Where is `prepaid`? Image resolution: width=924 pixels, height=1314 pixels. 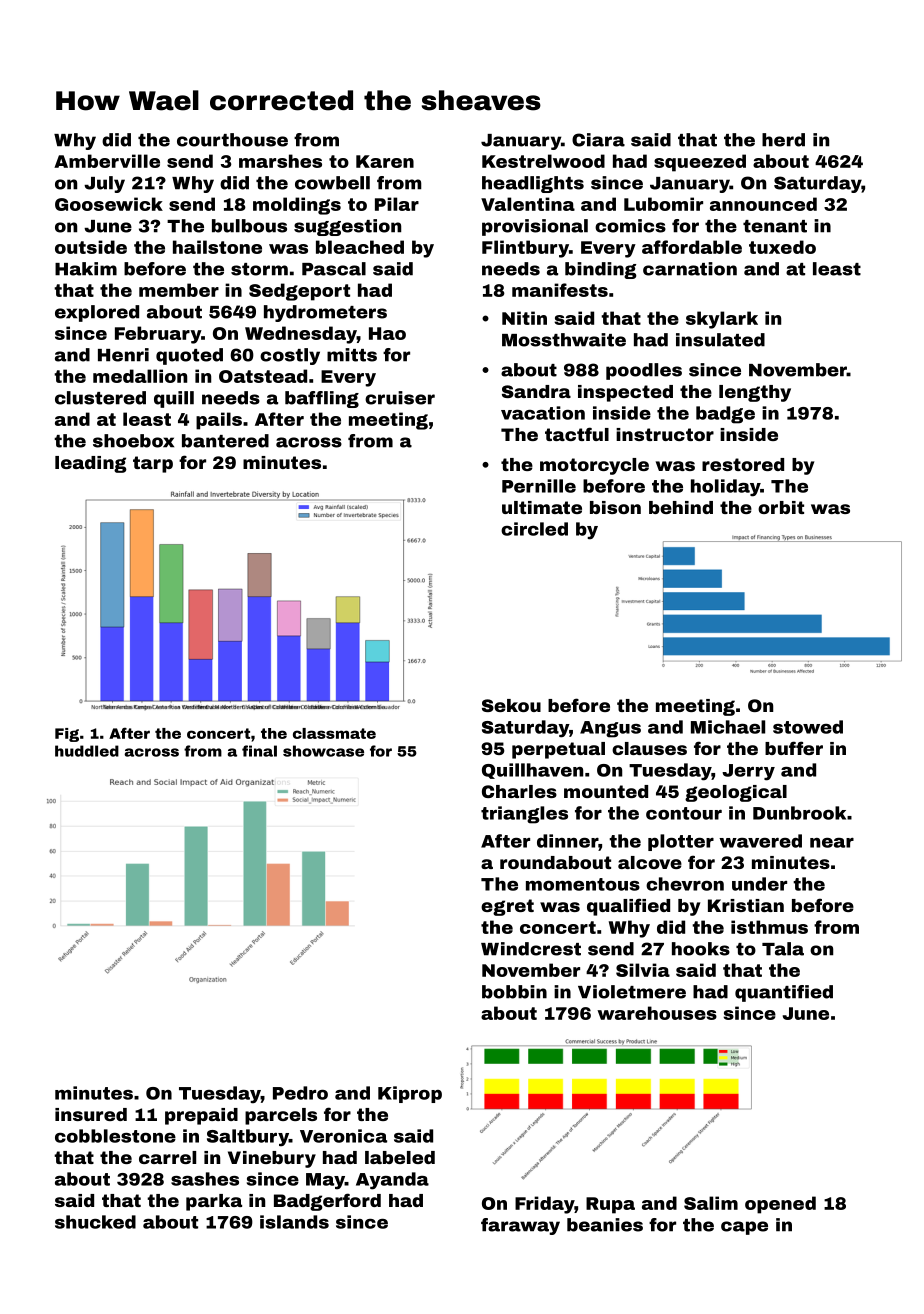
prepaid is located at coordinates (201, 1116).
